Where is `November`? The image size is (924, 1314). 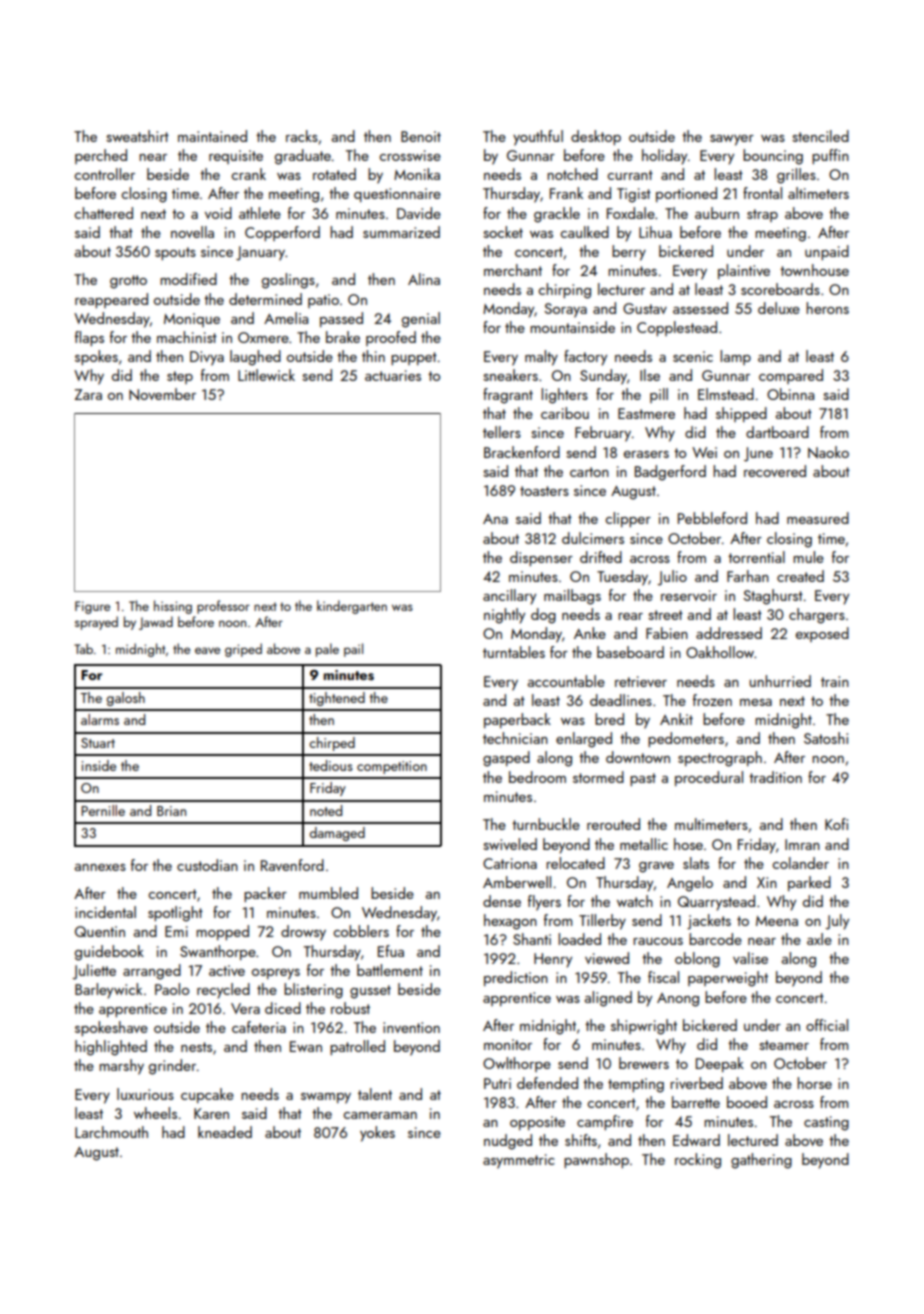 November is located at coordinates (162, 394).
